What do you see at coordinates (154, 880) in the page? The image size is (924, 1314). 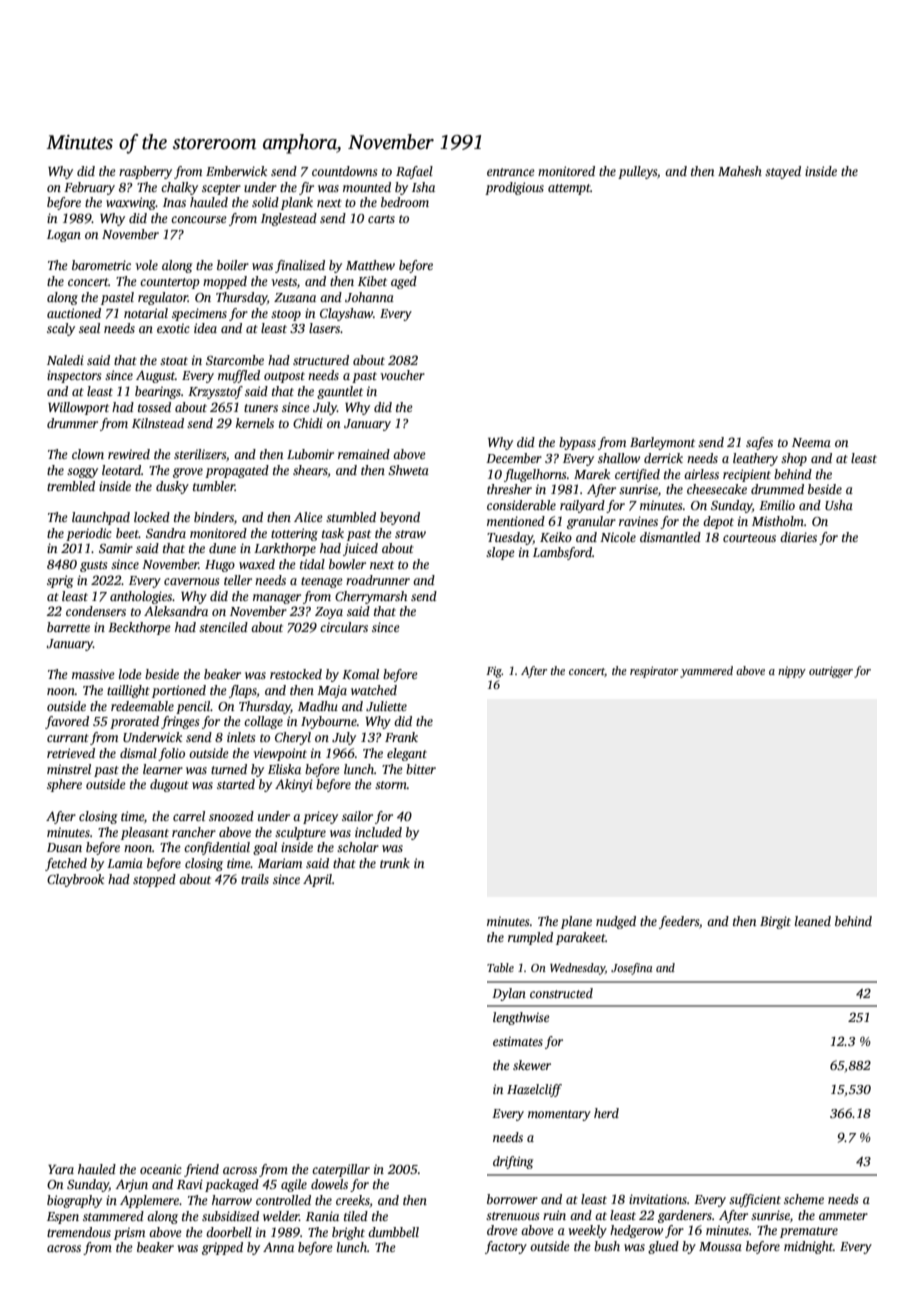 I see `stopped` at bounding box center [154, 880].
